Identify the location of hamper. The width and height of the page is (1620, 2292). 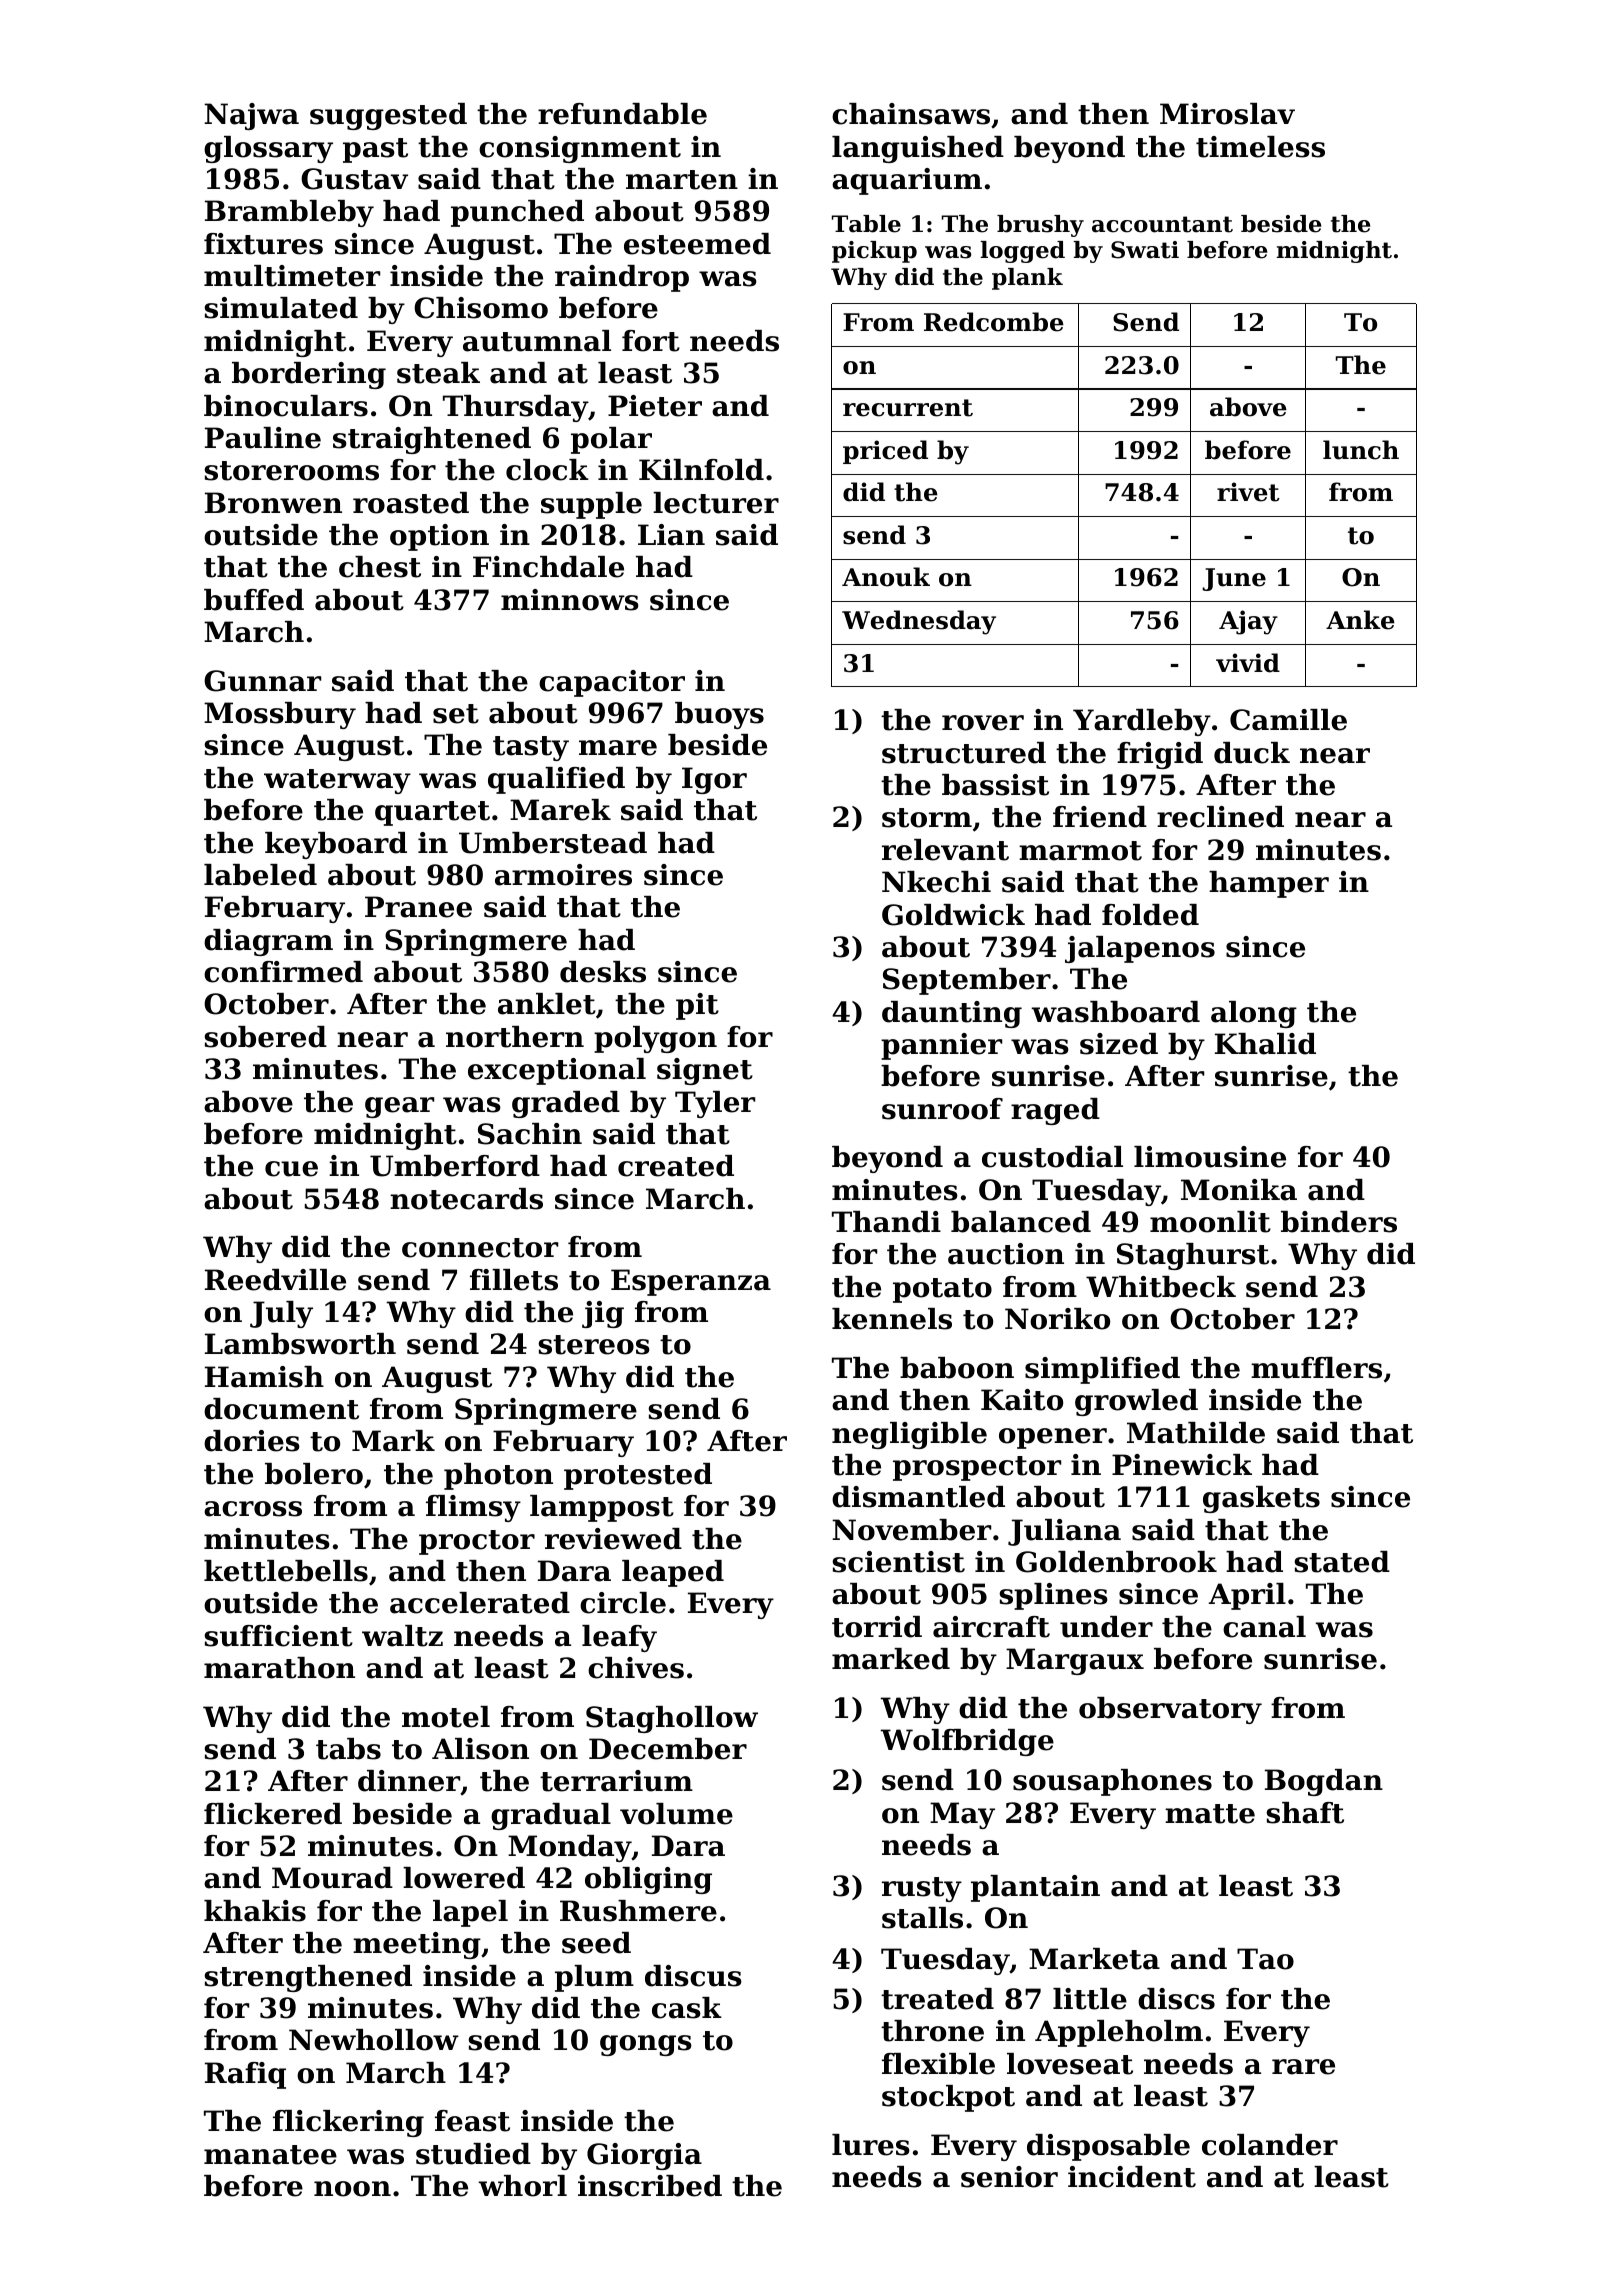
(1269, 884).
